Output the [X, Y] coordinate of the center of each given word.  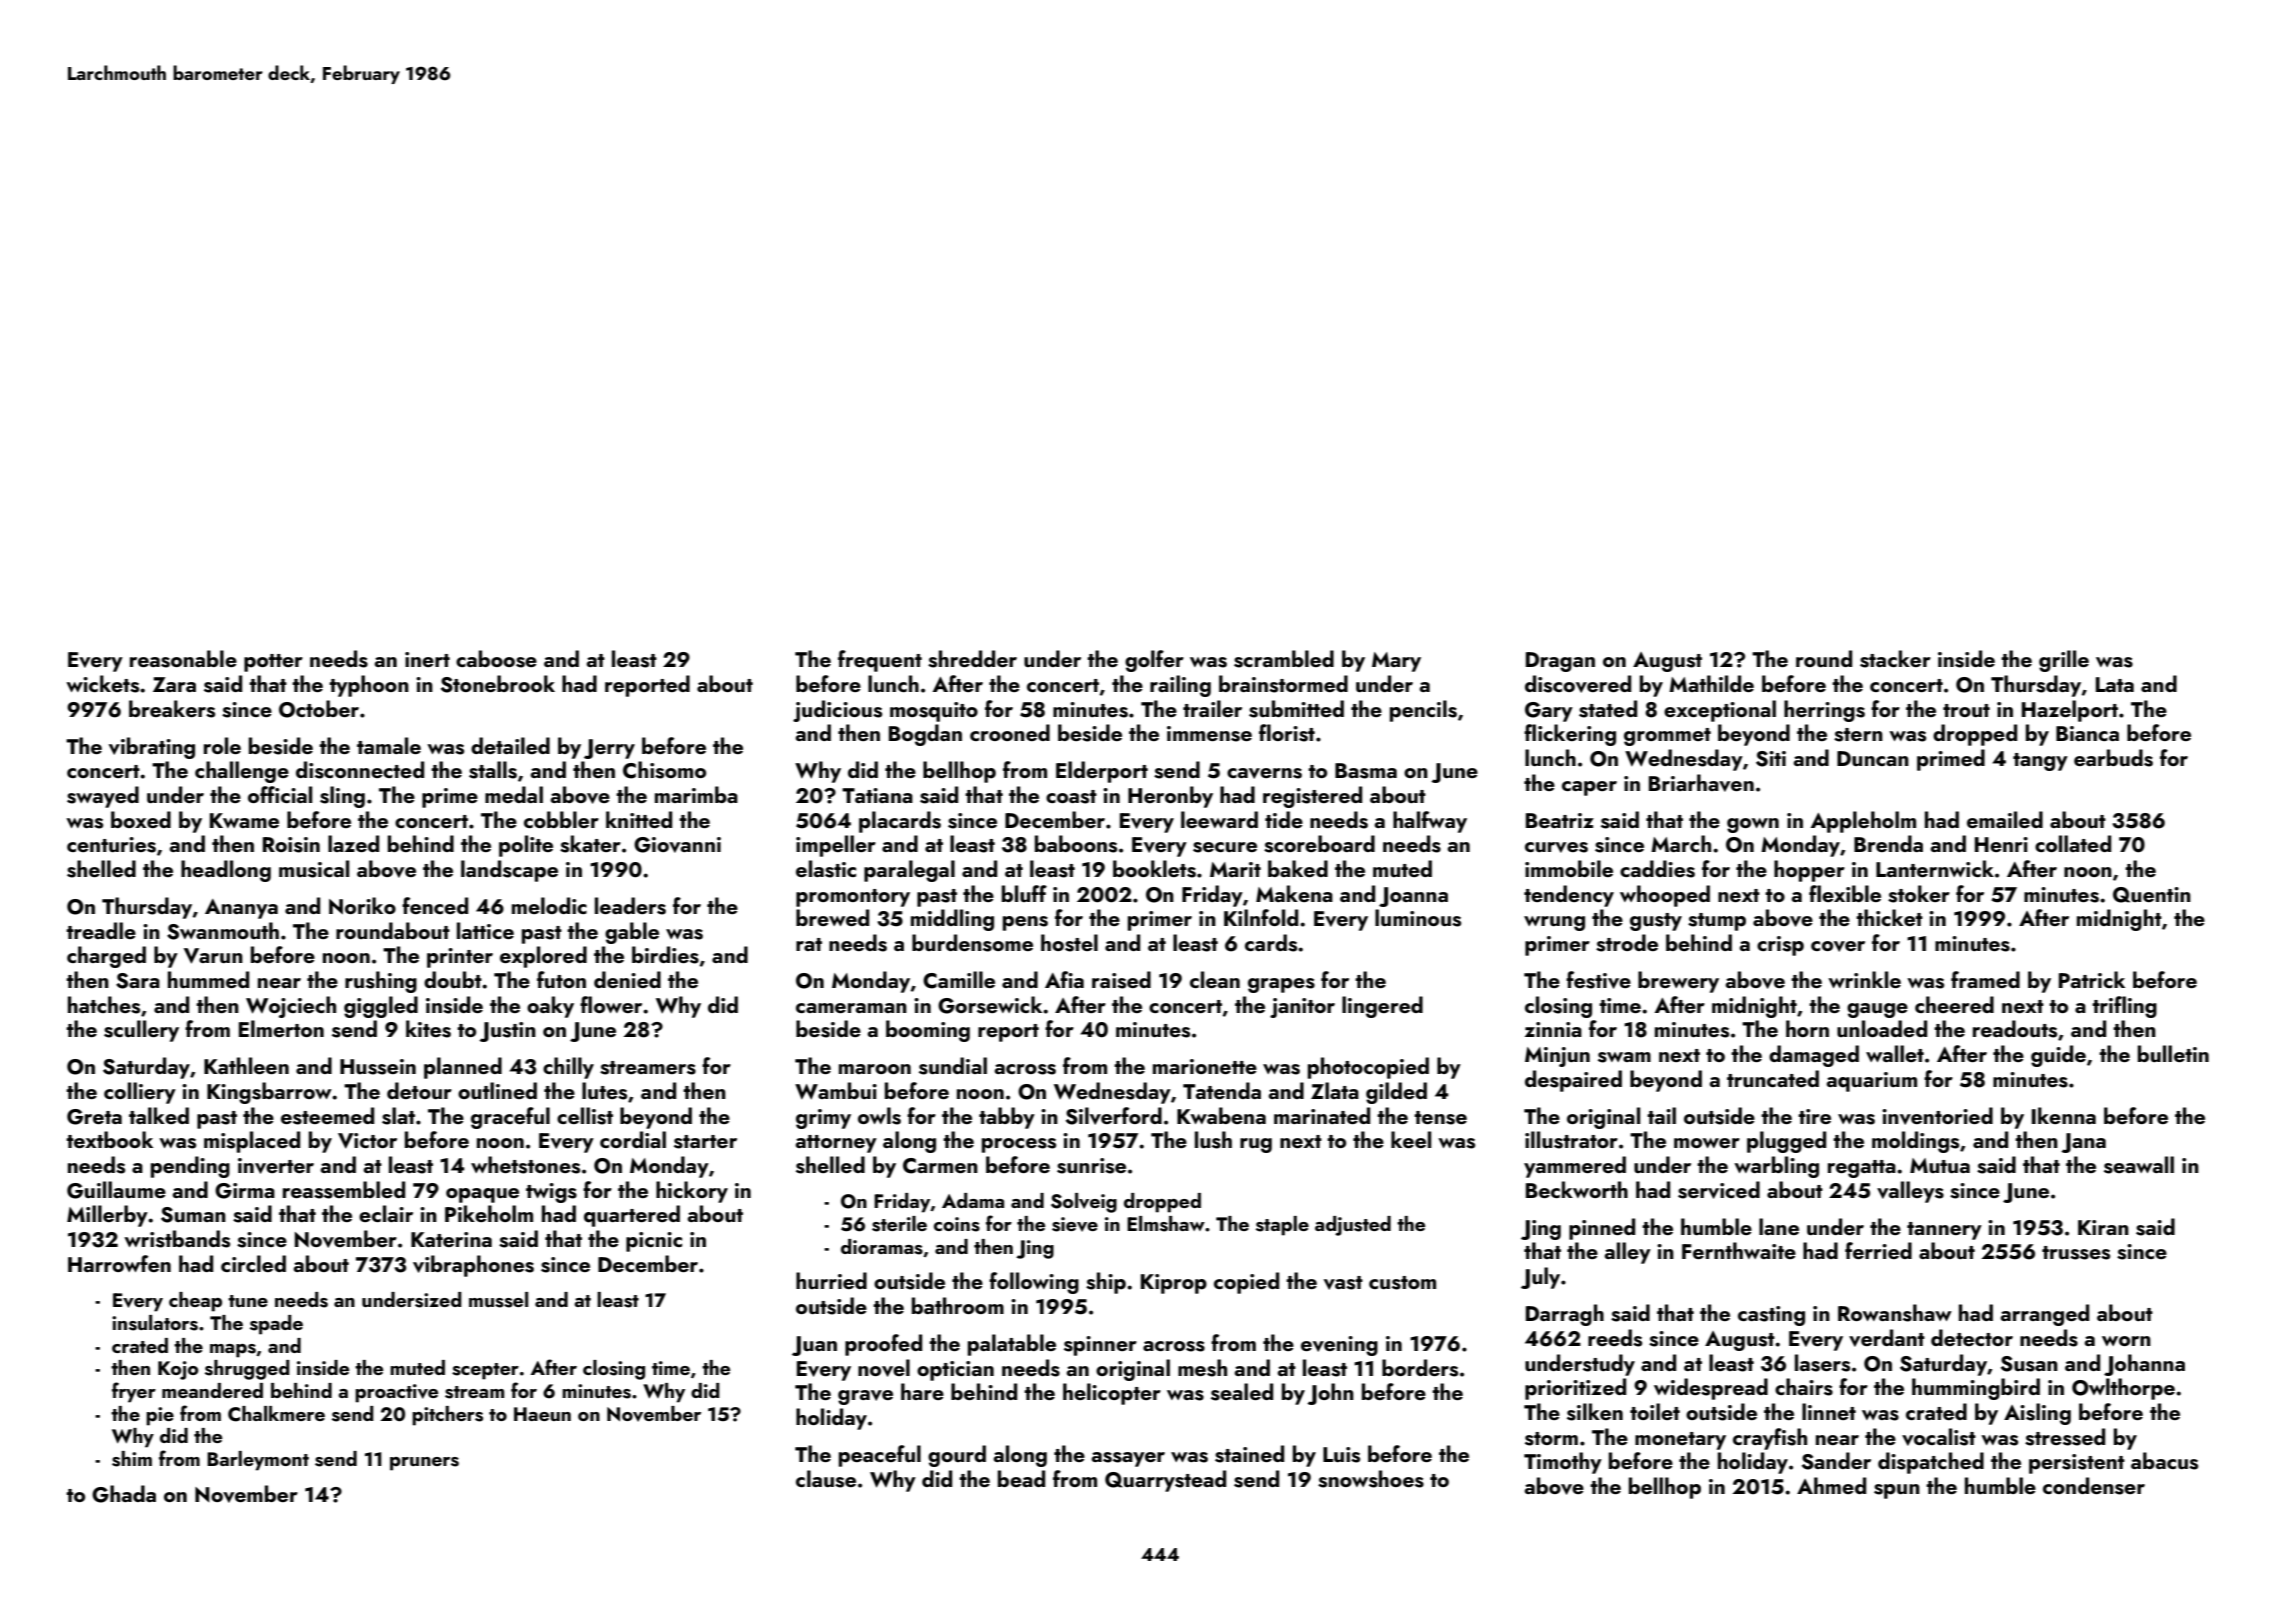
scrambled [1284, 659]
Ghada [124, 1494]
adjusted [1353, 1226]
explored [543, 957]
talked [159, 1115]
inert [427, 659]
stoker [1919, 894]
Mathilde [1711, 683]
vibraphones [473, 1266]
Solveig [1084, 1203]
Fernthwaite [1739, 1250]
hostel [1069, 943]
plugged [1786, 1142]
